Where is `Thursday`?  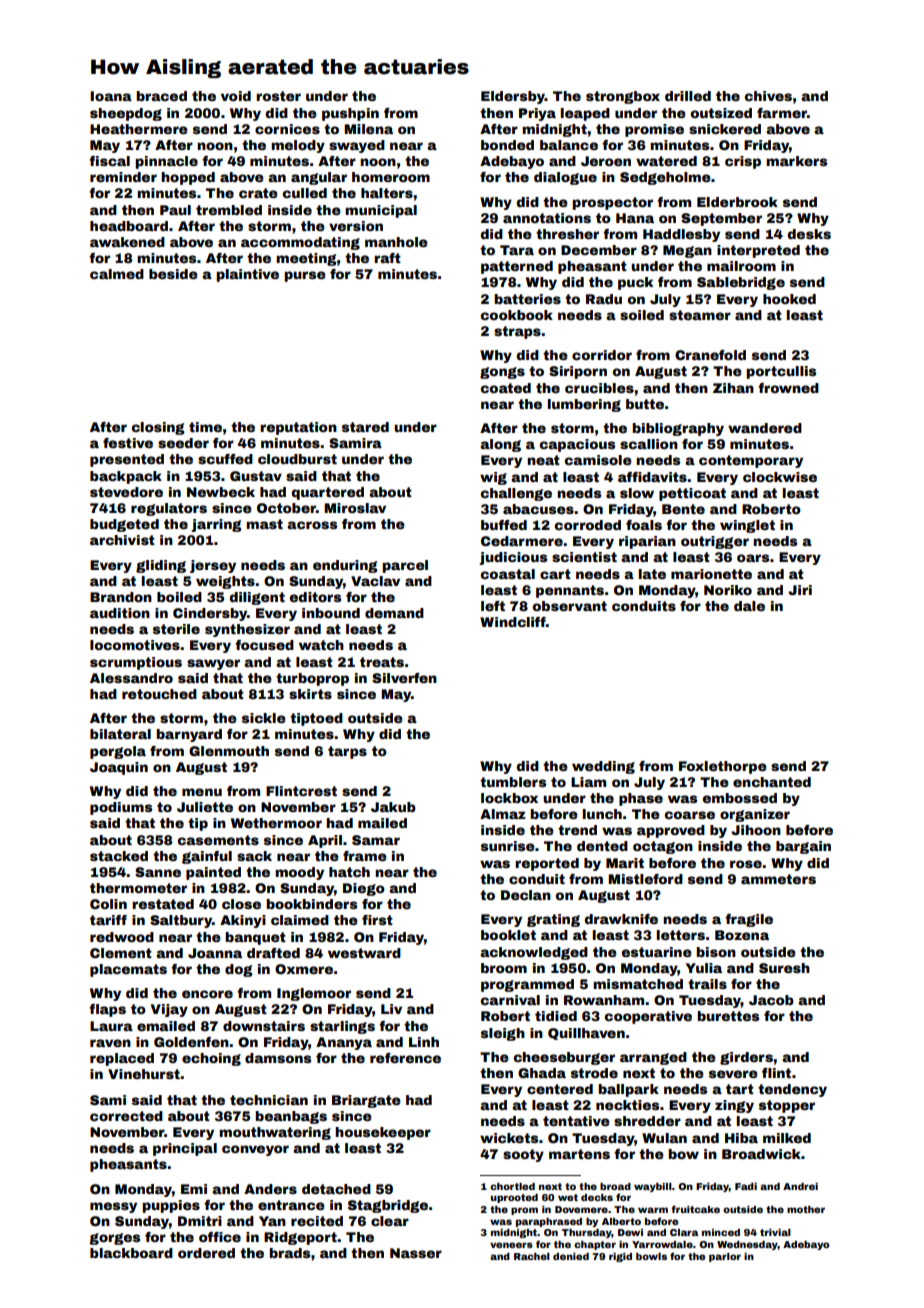
Thursday is located at coordinates (587, 1233).
